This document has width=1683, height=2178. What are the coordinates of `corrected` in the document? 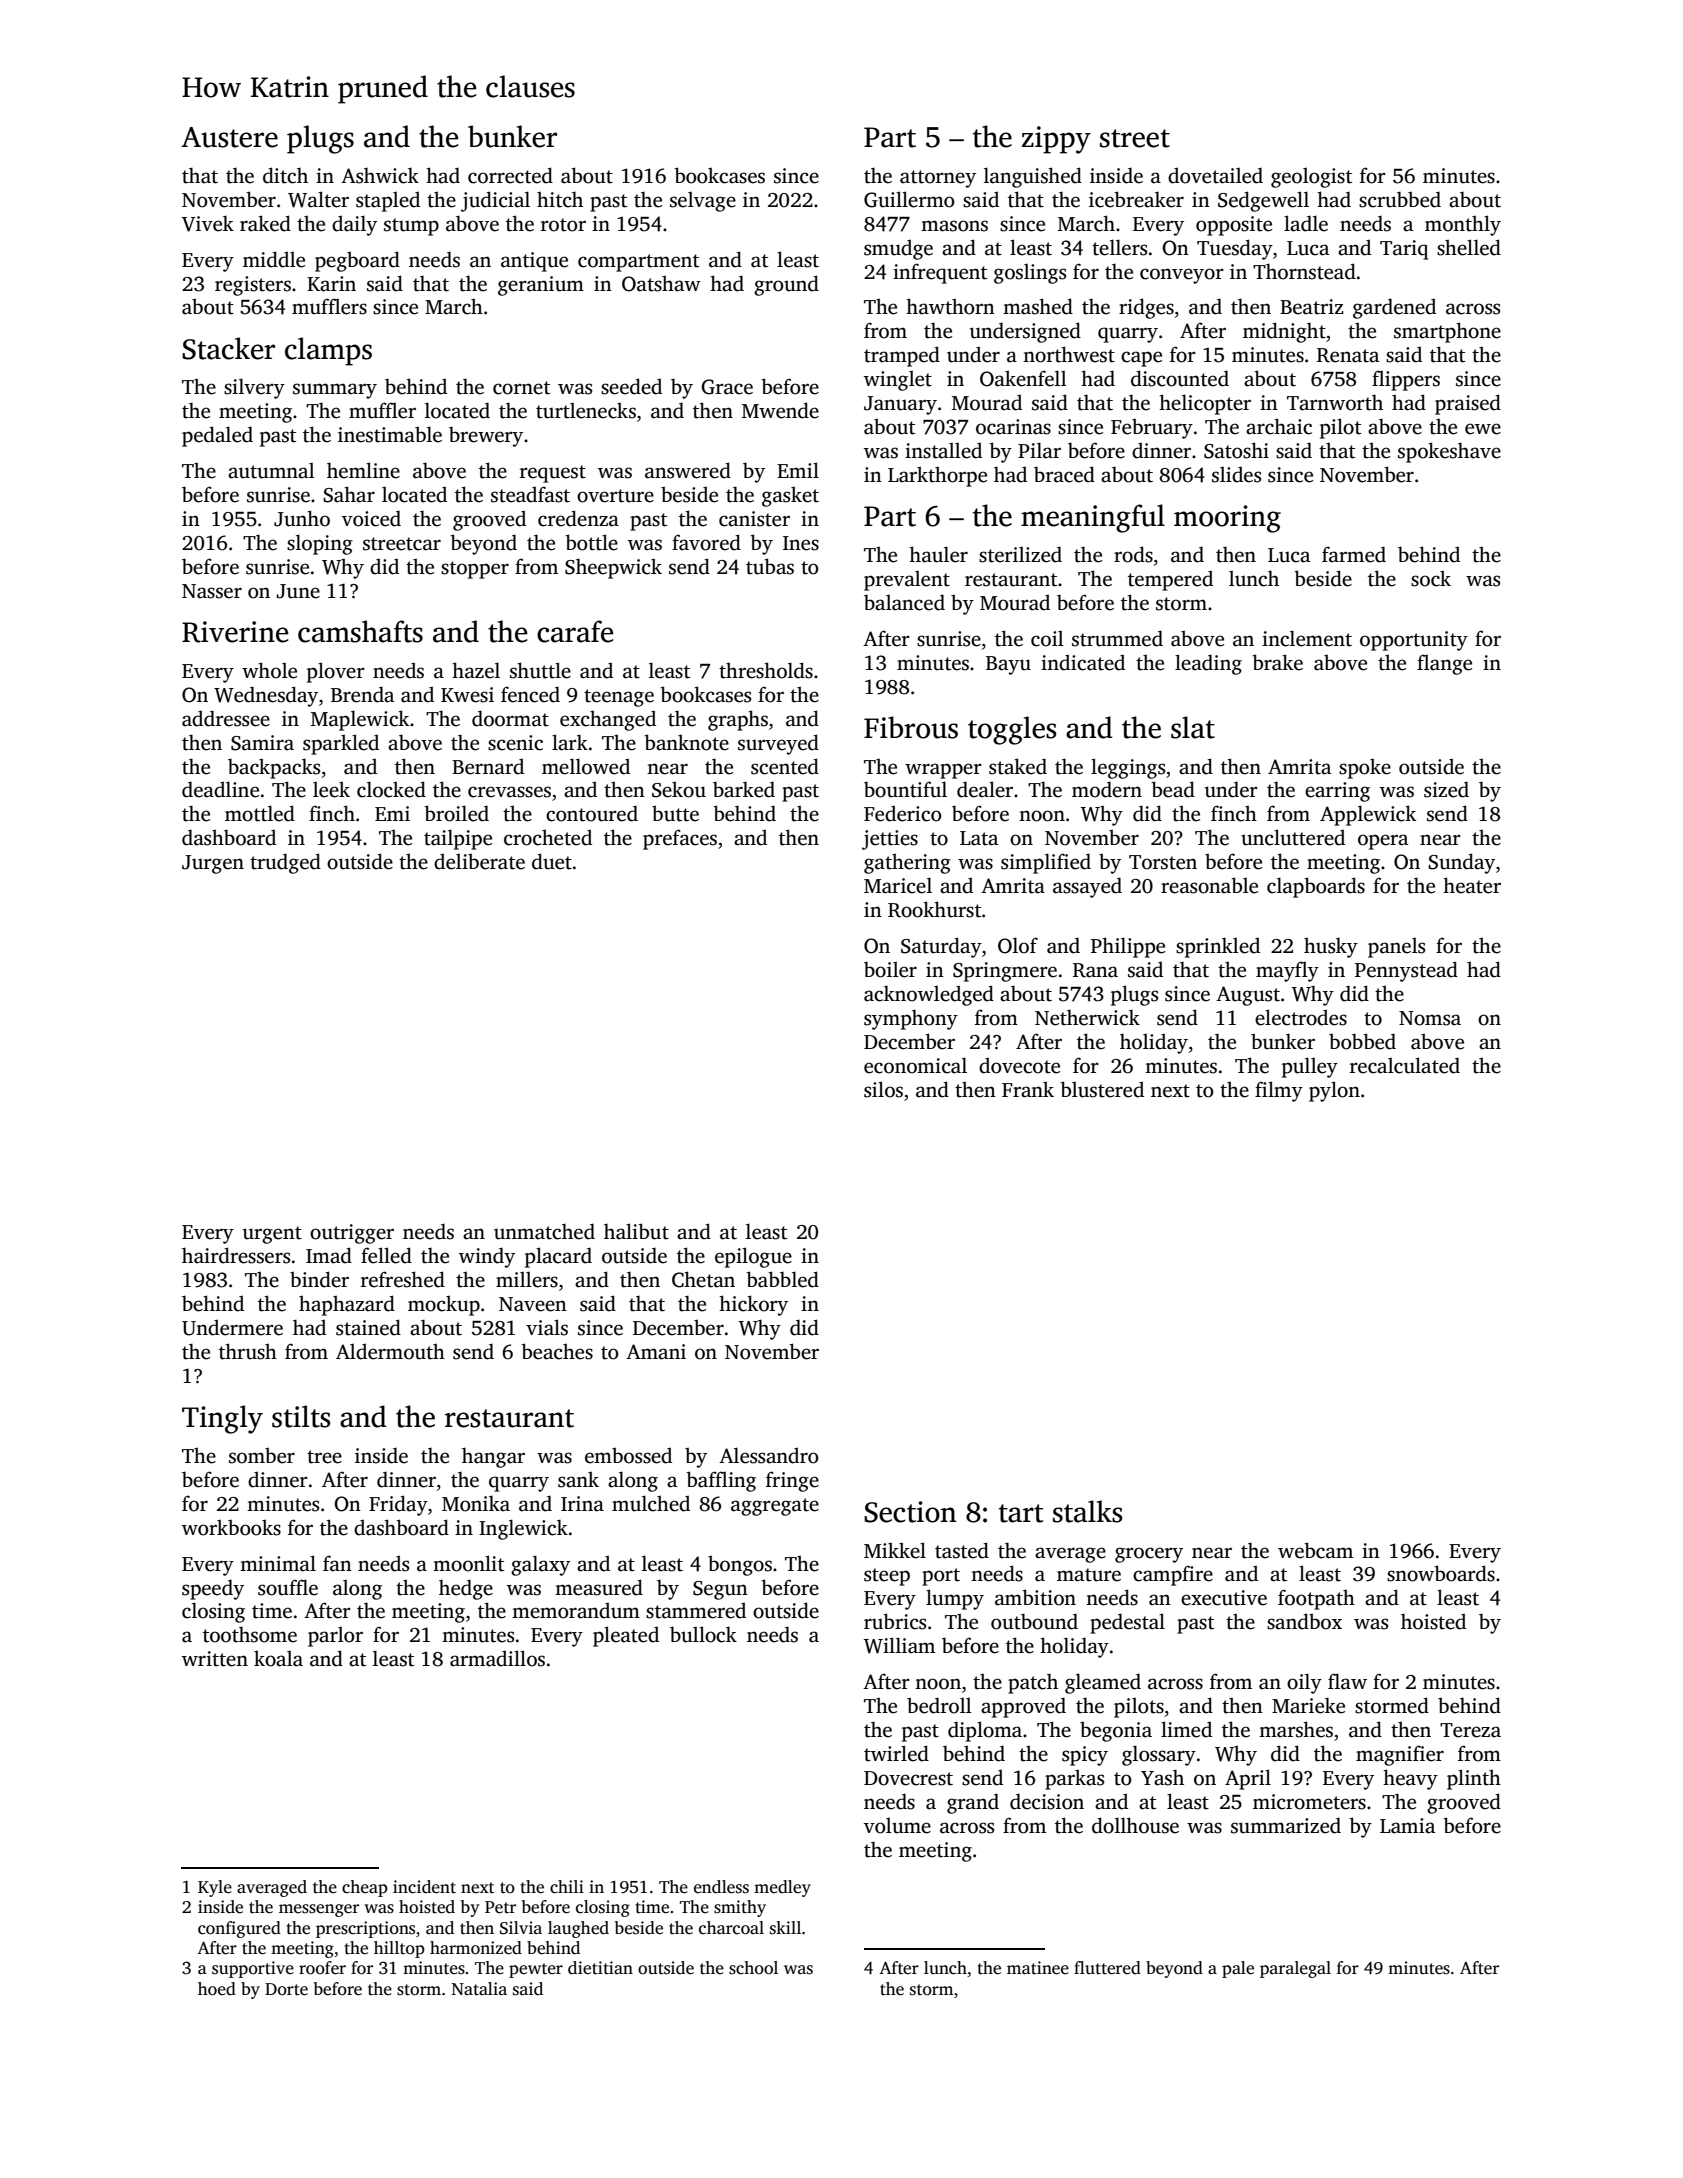 It's located at (510, 175).
